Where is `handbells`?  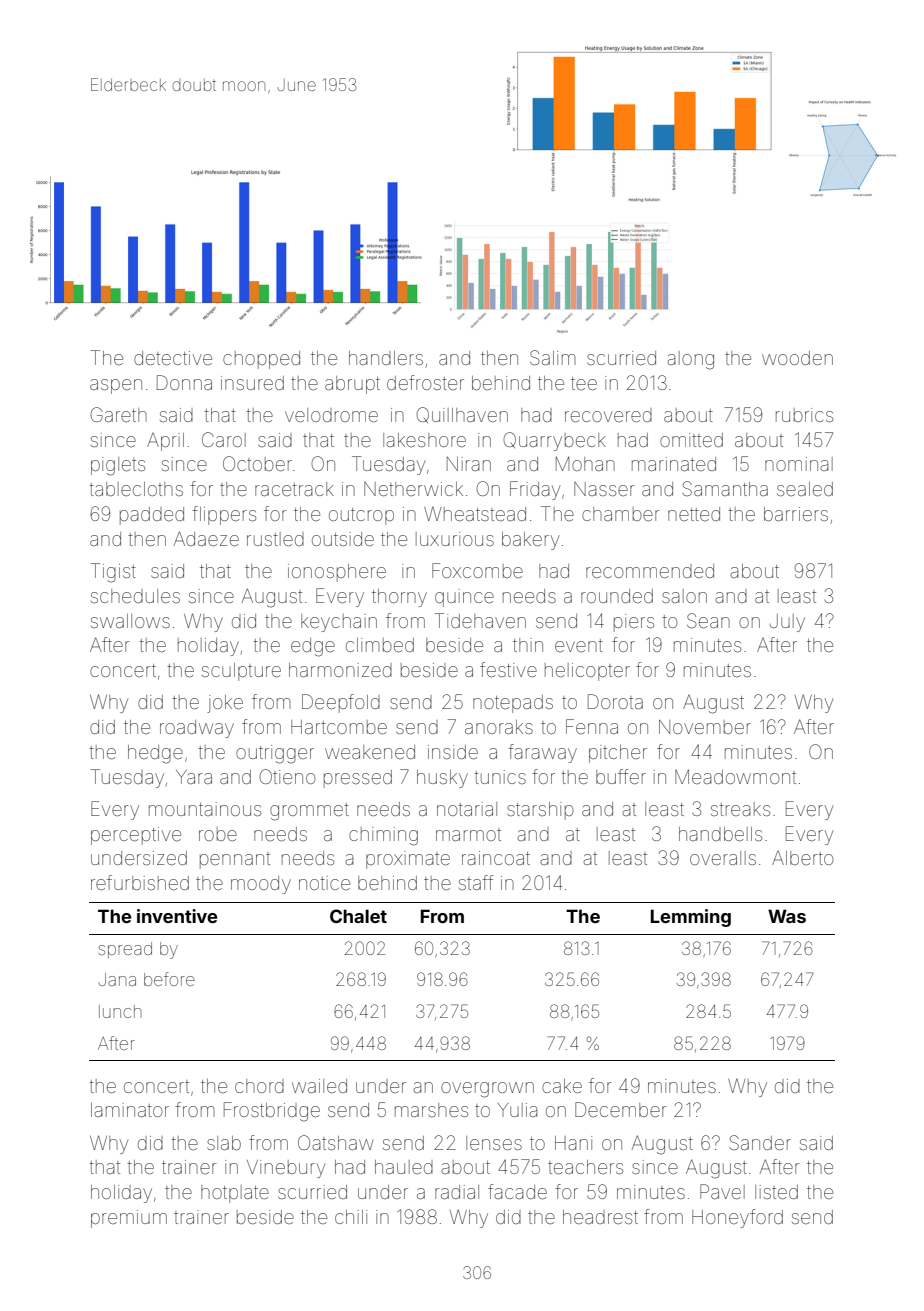 handbells is located at coordinates (720, 834).
